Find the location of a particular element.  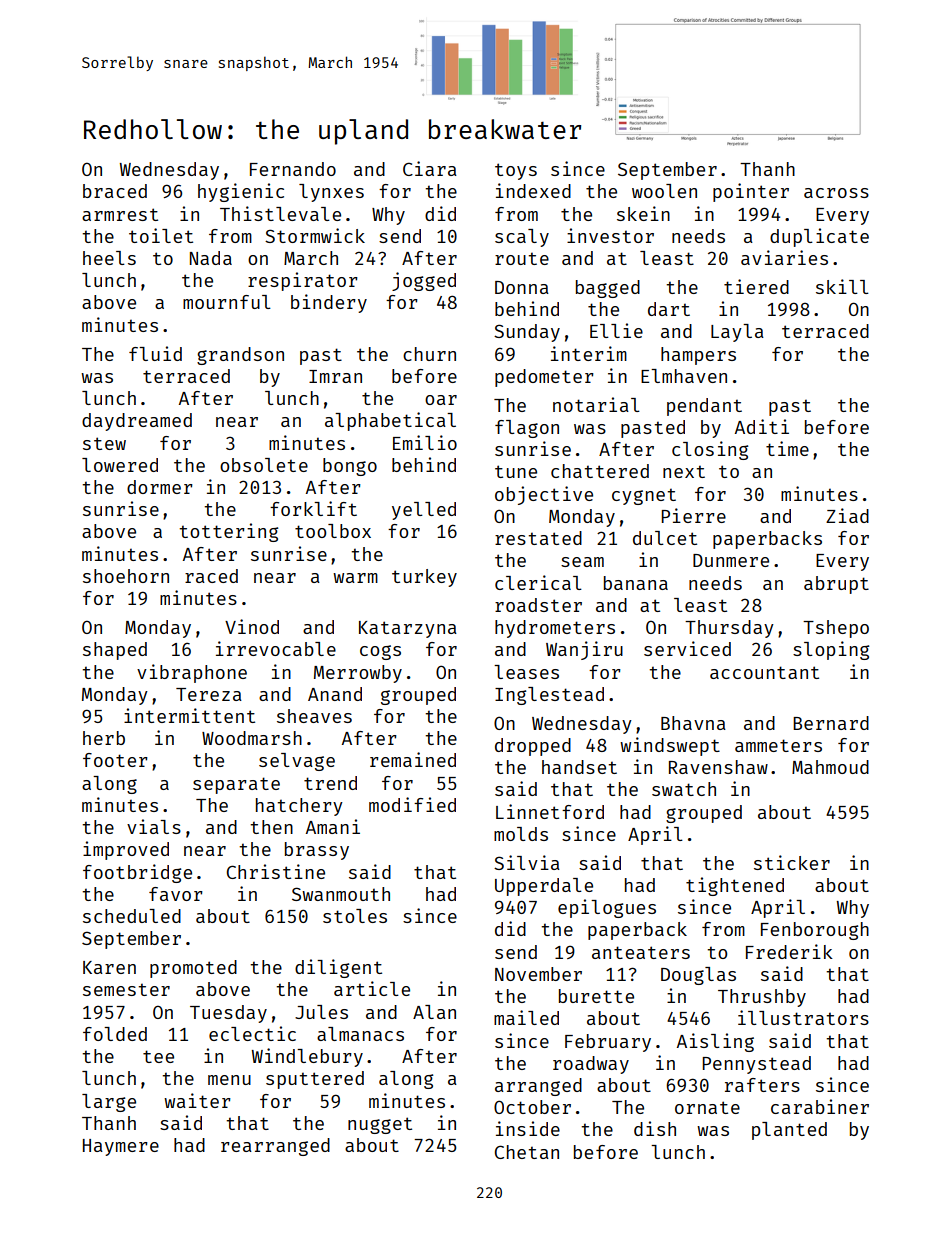

Mahmoud is located at coordinates (830, 767).
